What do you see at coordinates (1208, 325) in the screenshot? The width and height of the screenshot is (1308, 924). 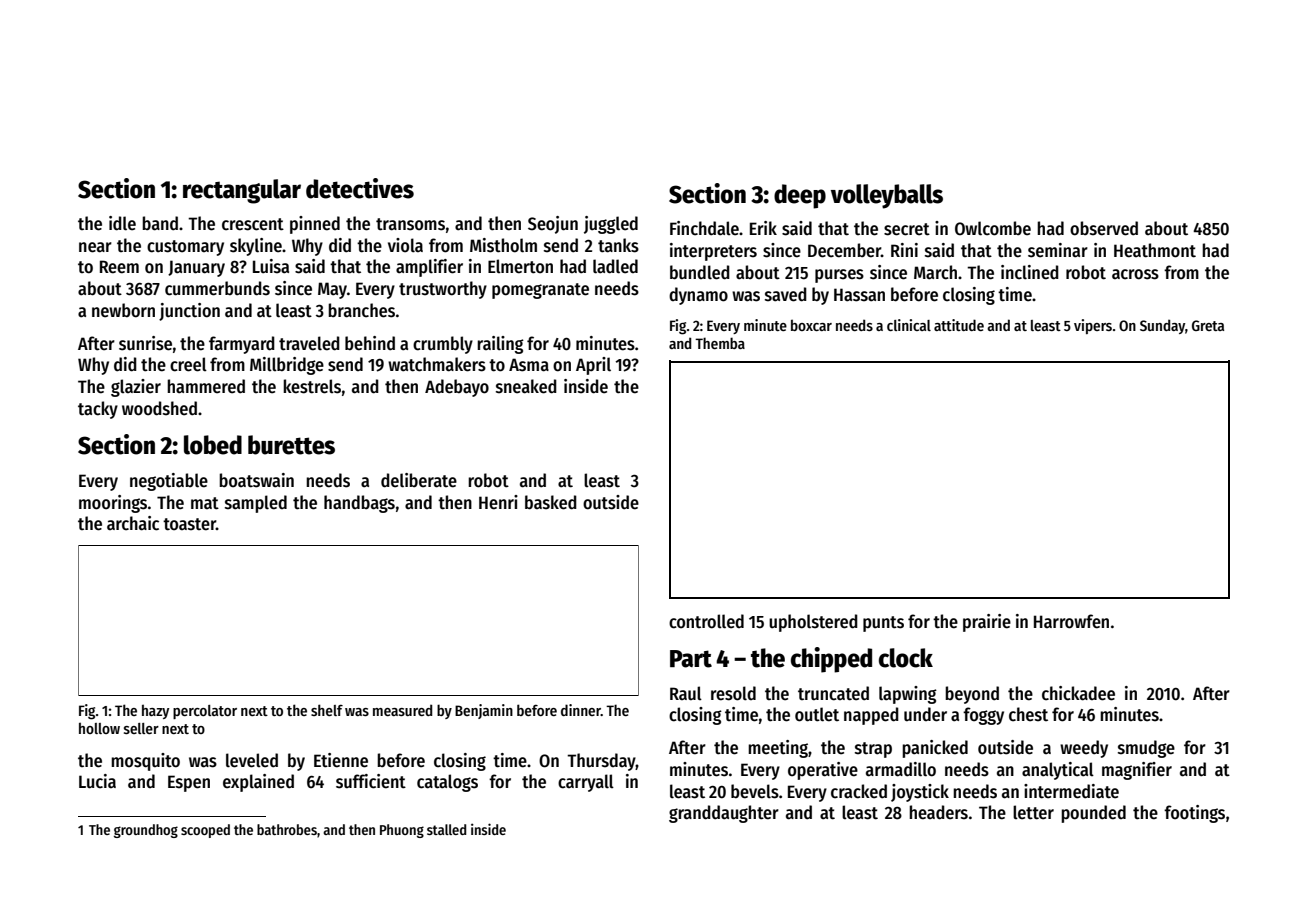 I see `Greta` at bounding box center [1208, 325].
